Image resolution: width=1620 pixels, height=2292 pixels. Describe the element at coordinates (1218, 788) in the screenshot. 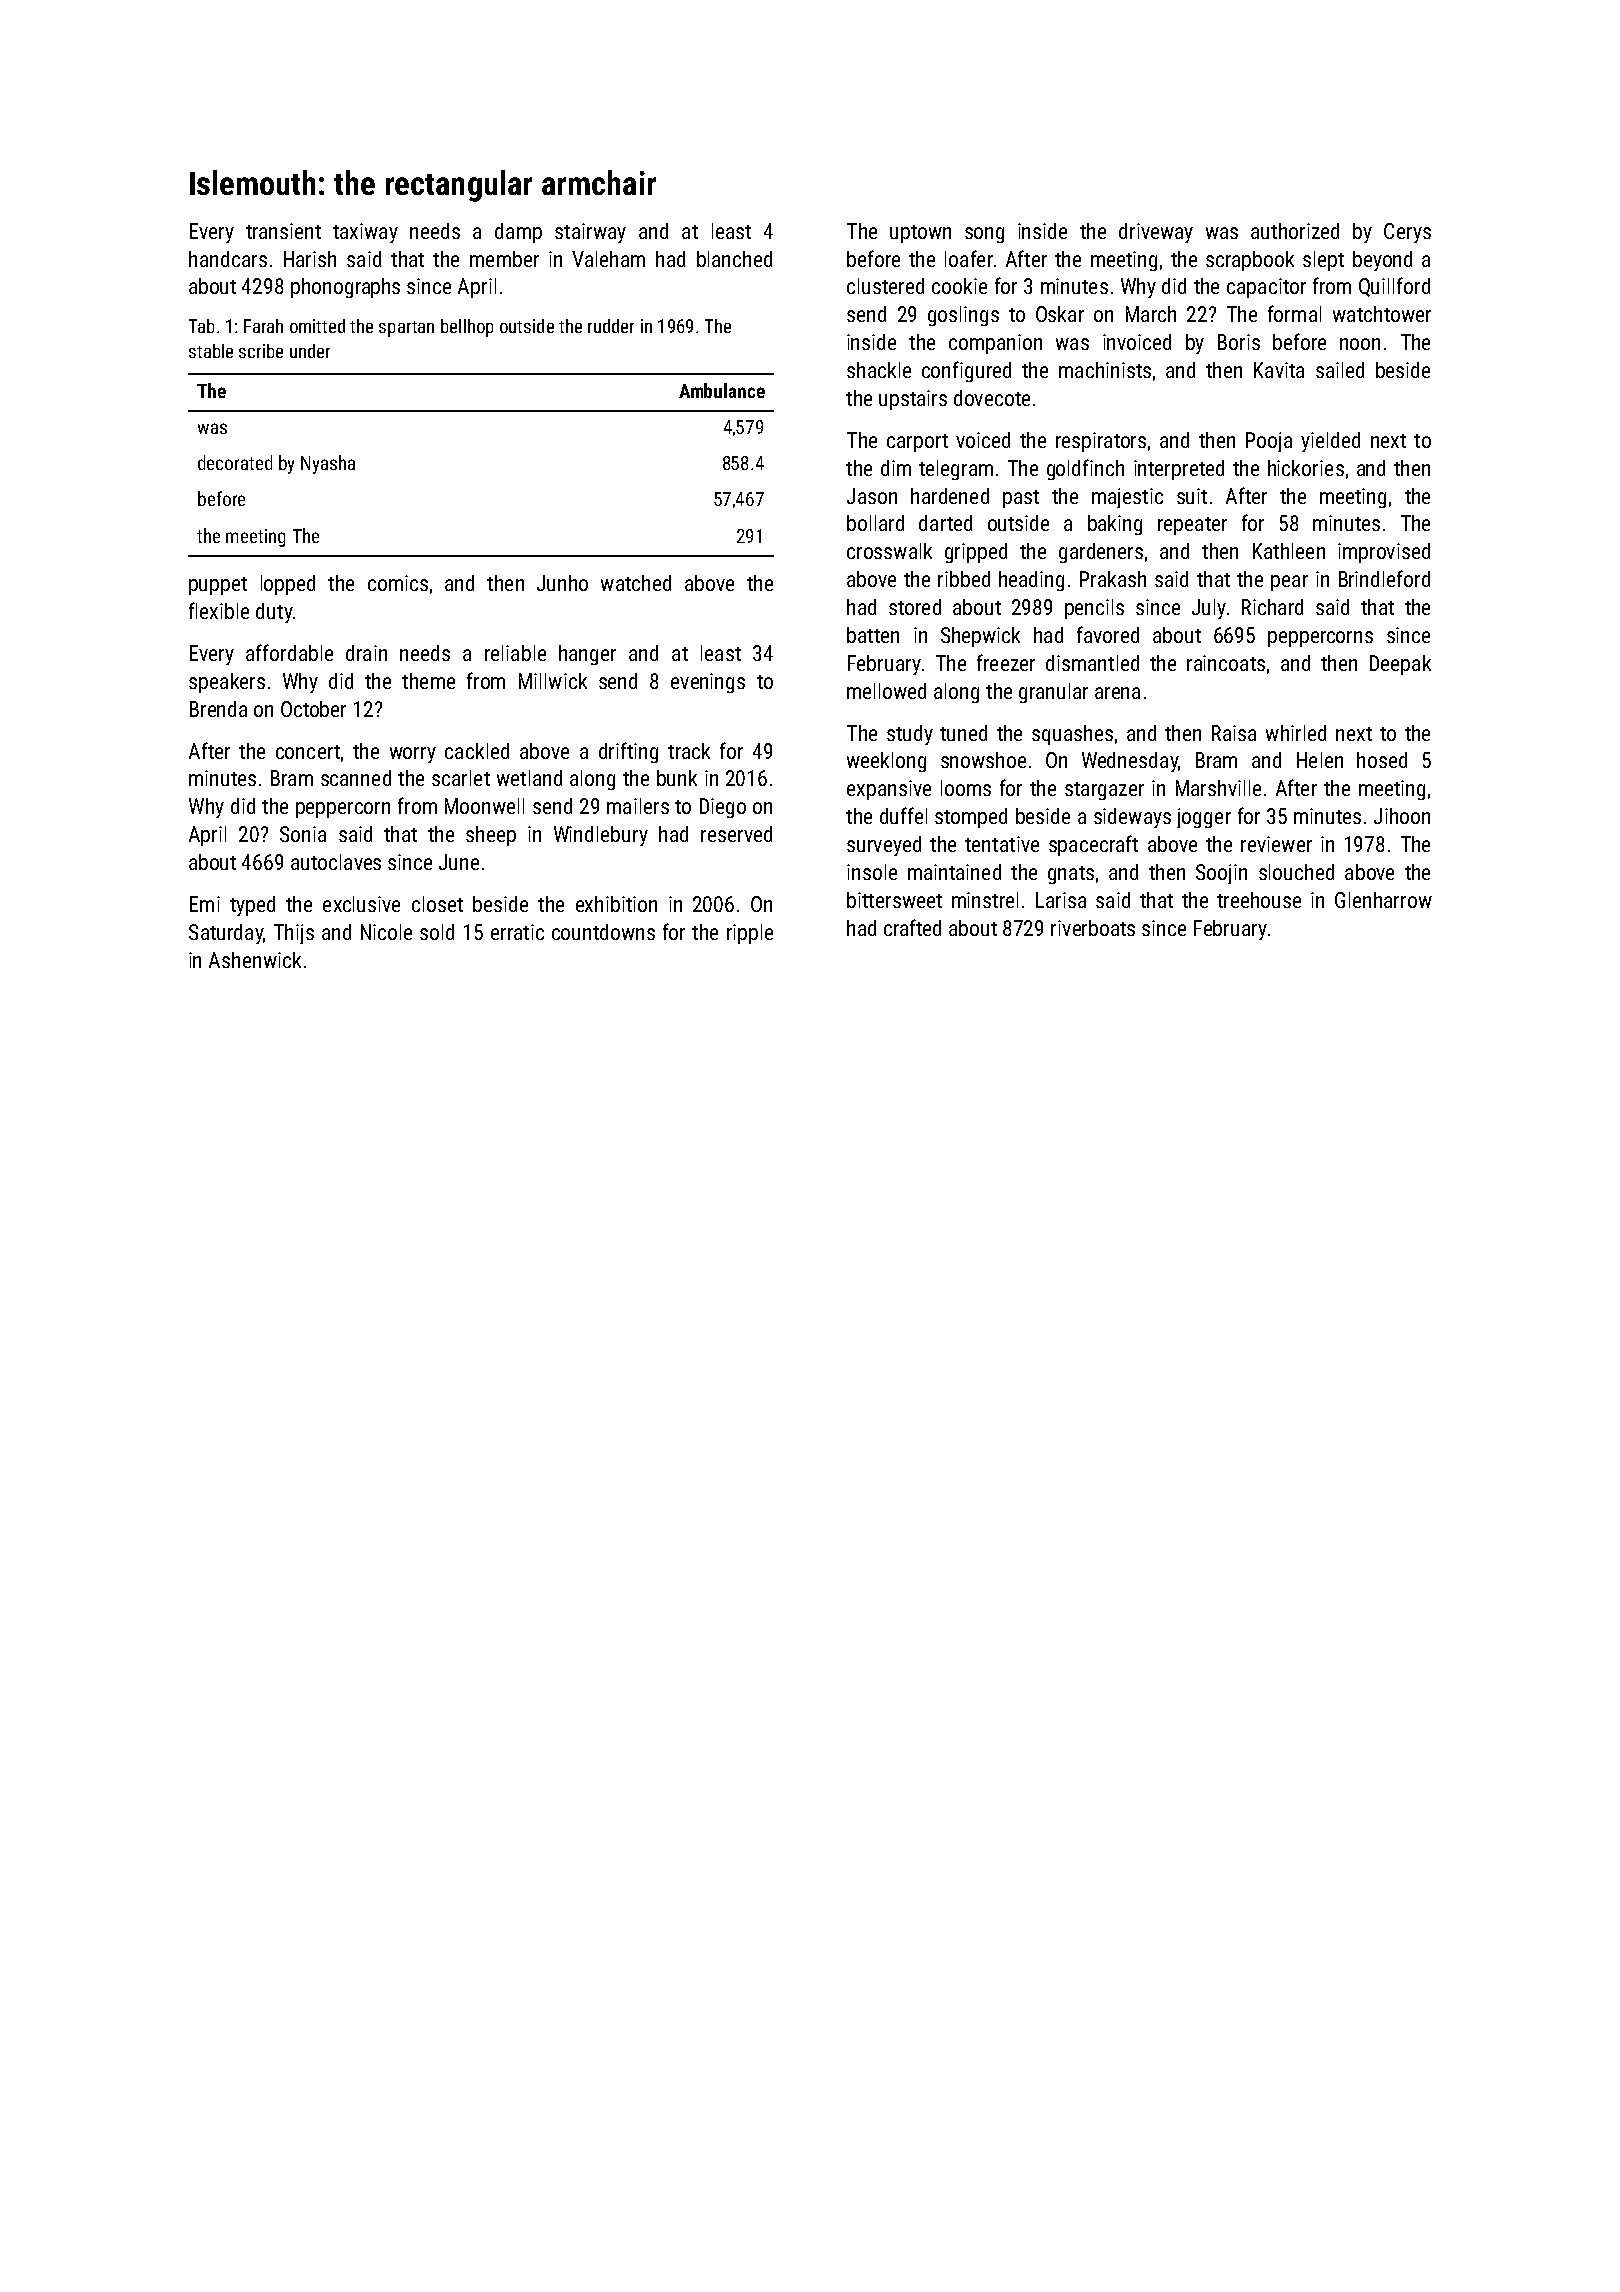

I see `Marshville` at that location.
